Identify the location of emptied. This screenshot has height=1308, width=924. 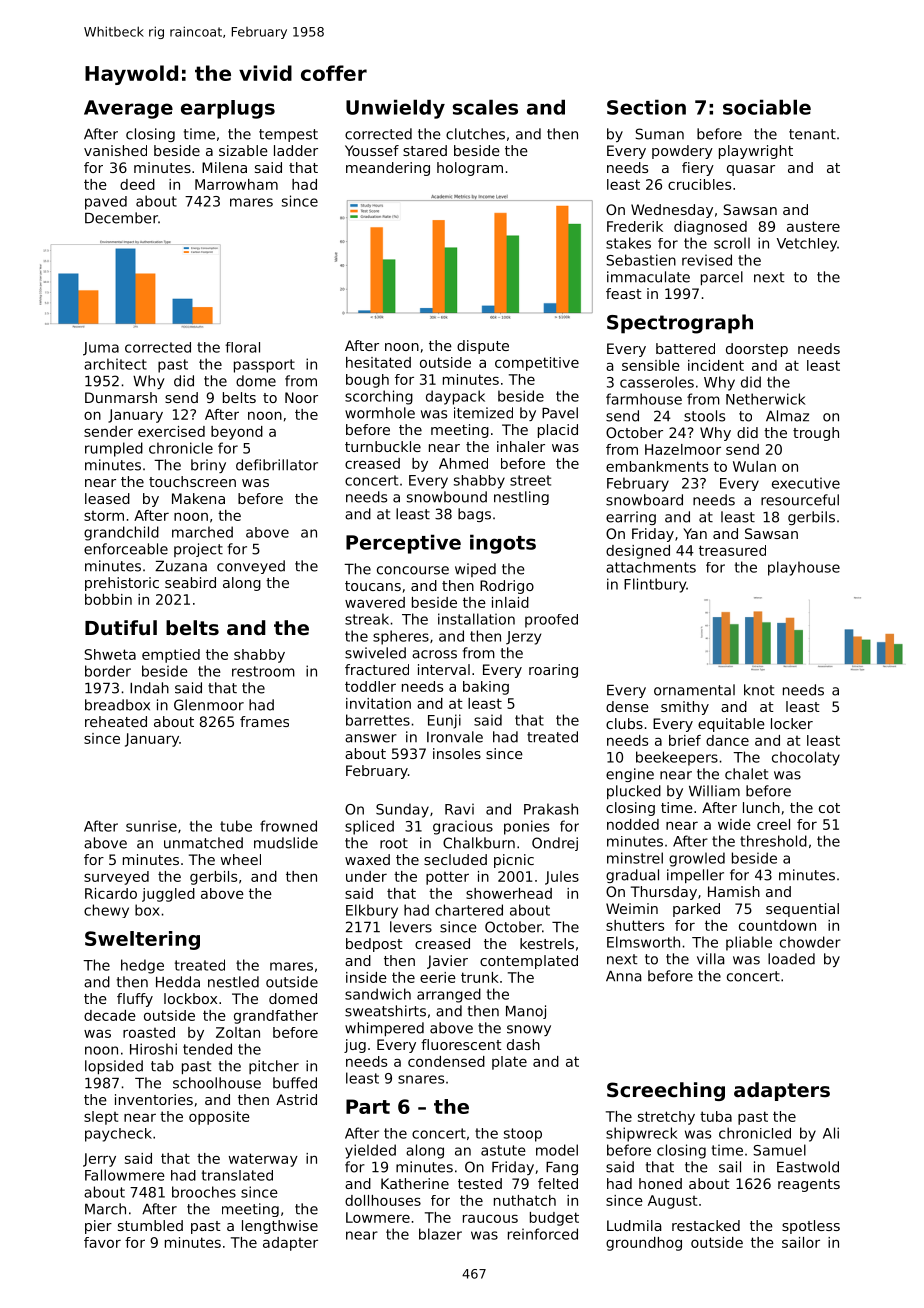
(171, 656).
